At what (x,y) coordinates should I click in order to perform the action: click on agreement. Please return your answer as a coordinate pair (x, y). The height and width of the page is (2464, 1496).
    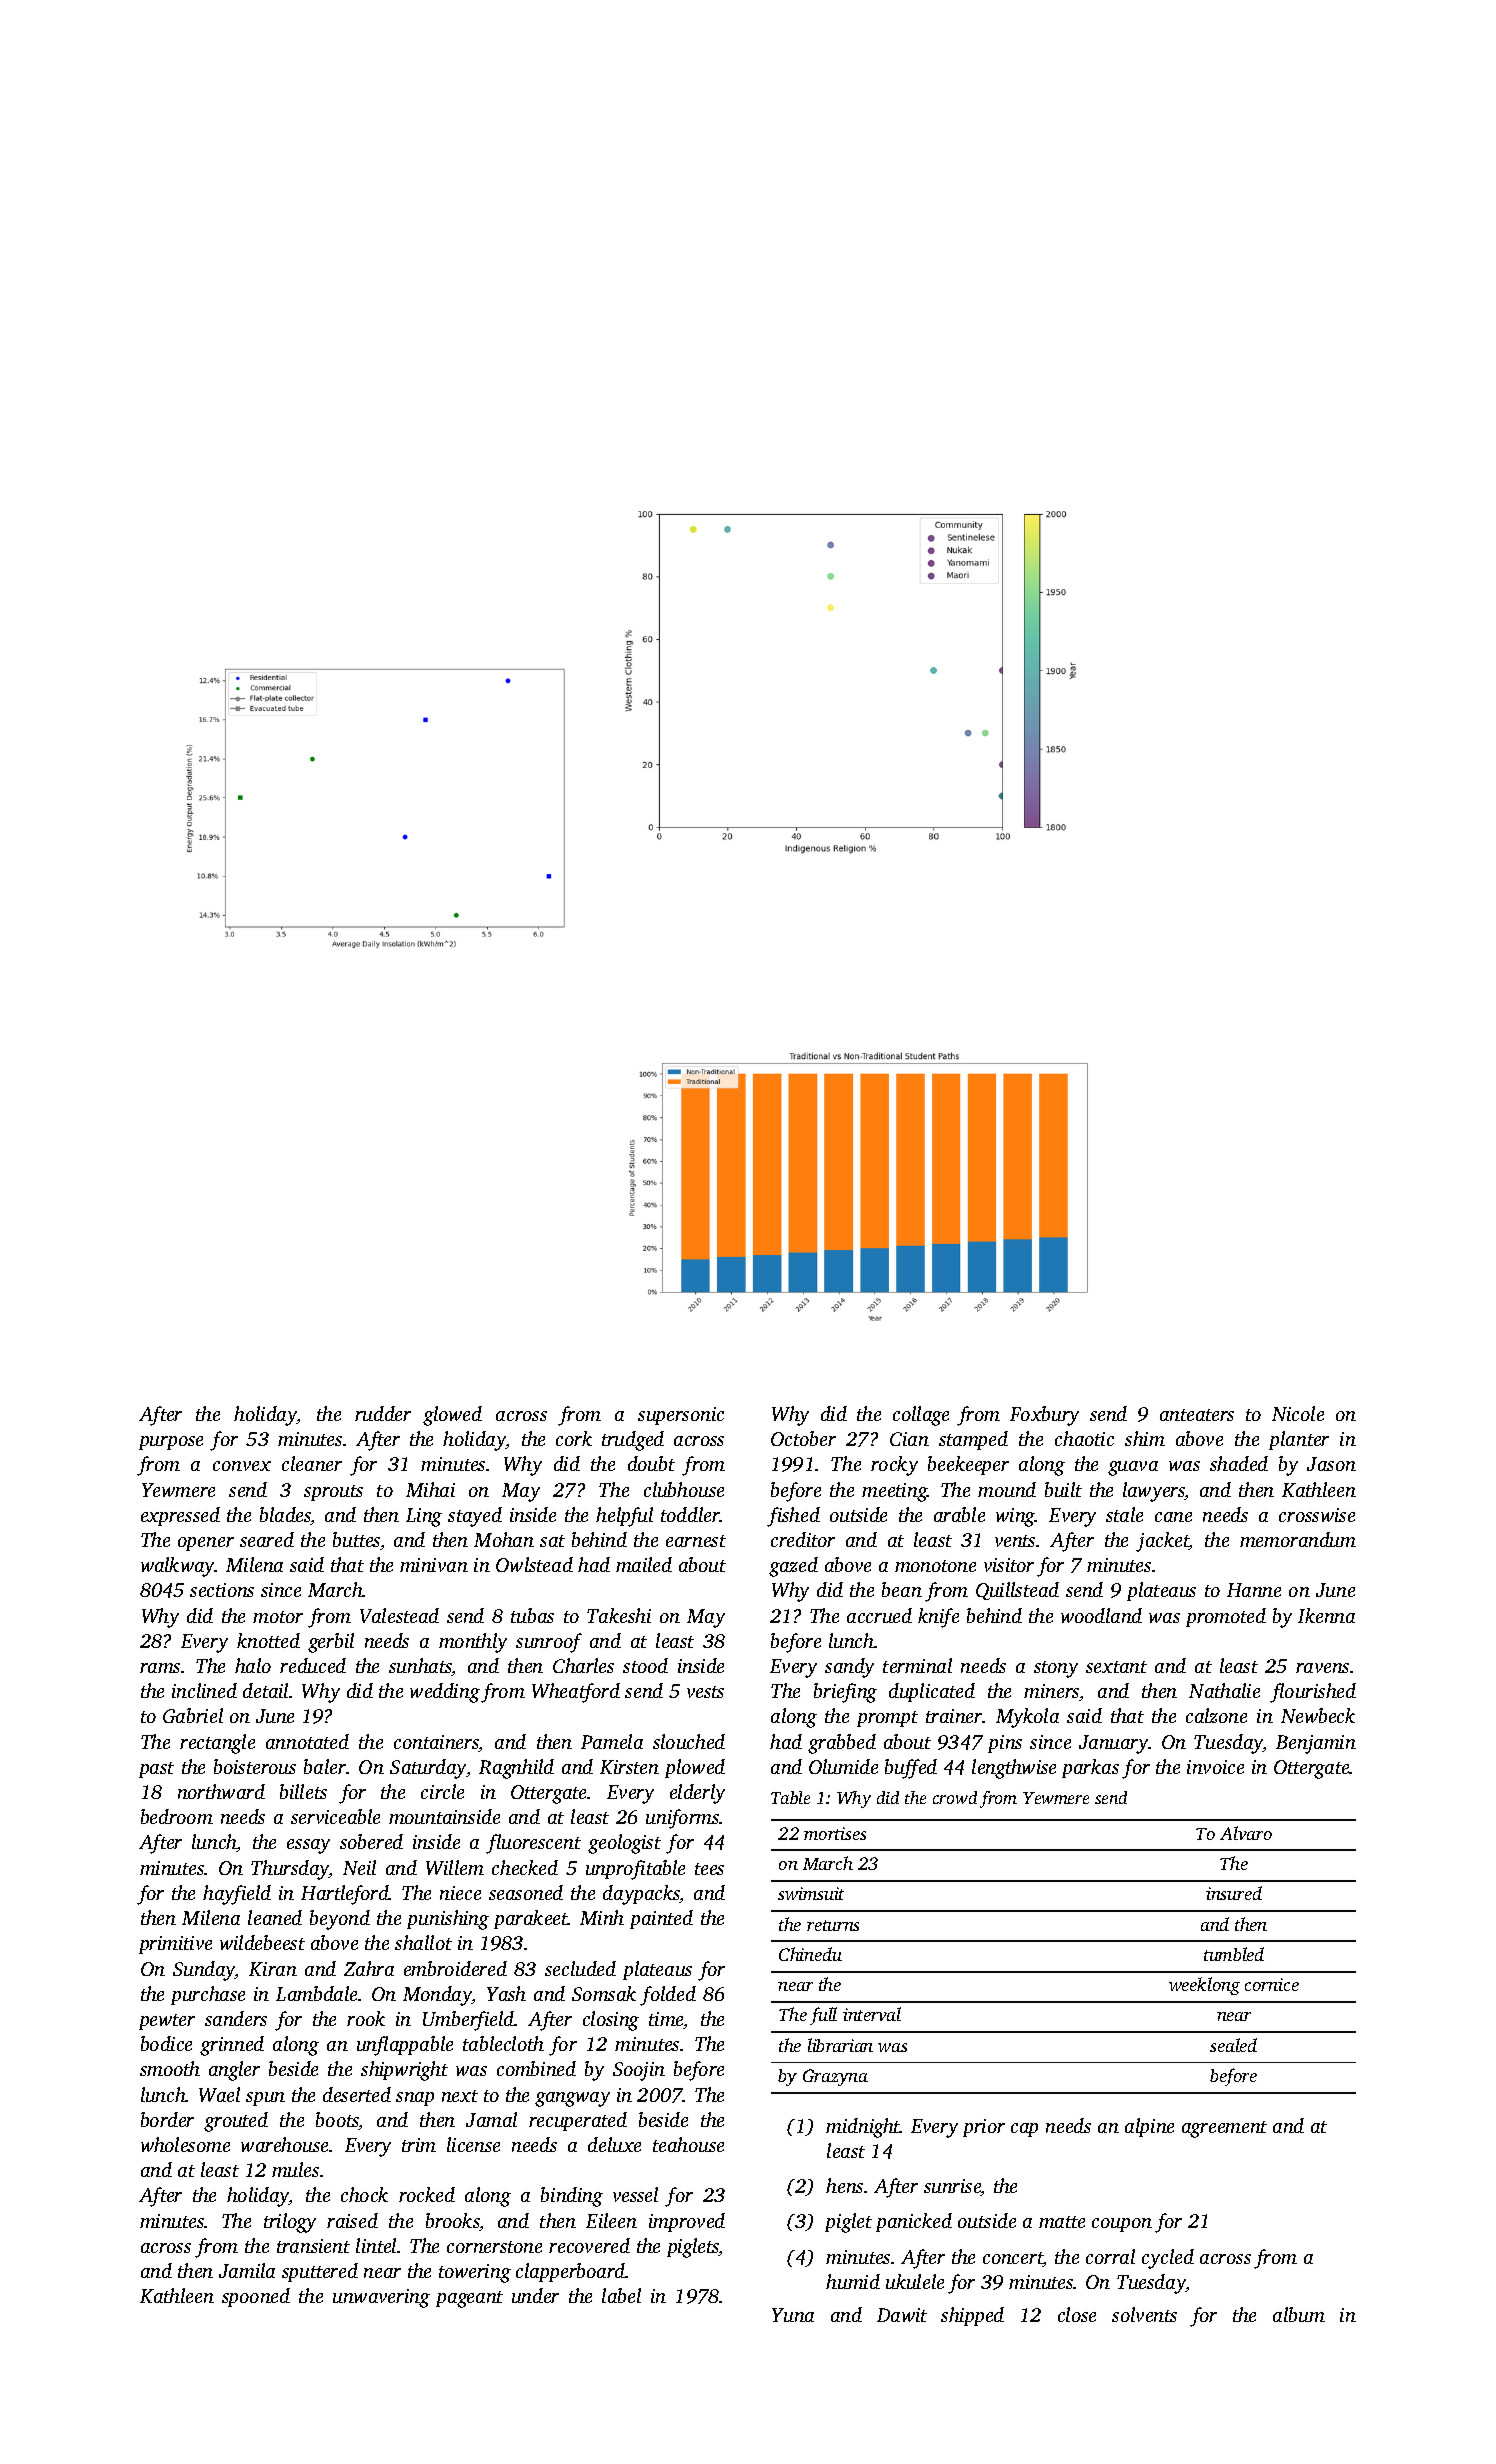
    Looking at the image, I should click on (1224, 2129).
